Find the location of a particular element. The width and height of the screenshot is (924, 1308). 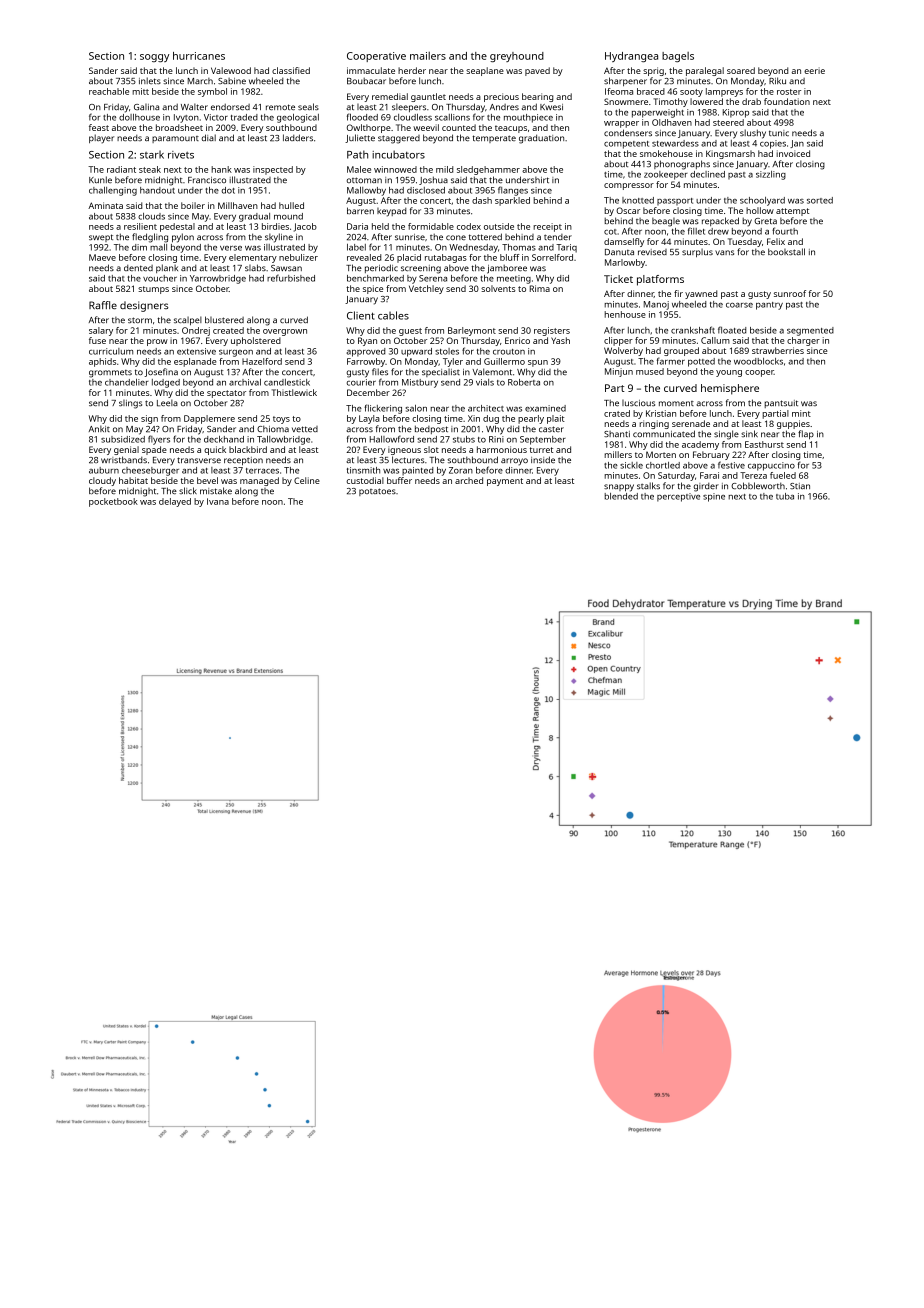

pantry is located at coordinates (769, 306).
